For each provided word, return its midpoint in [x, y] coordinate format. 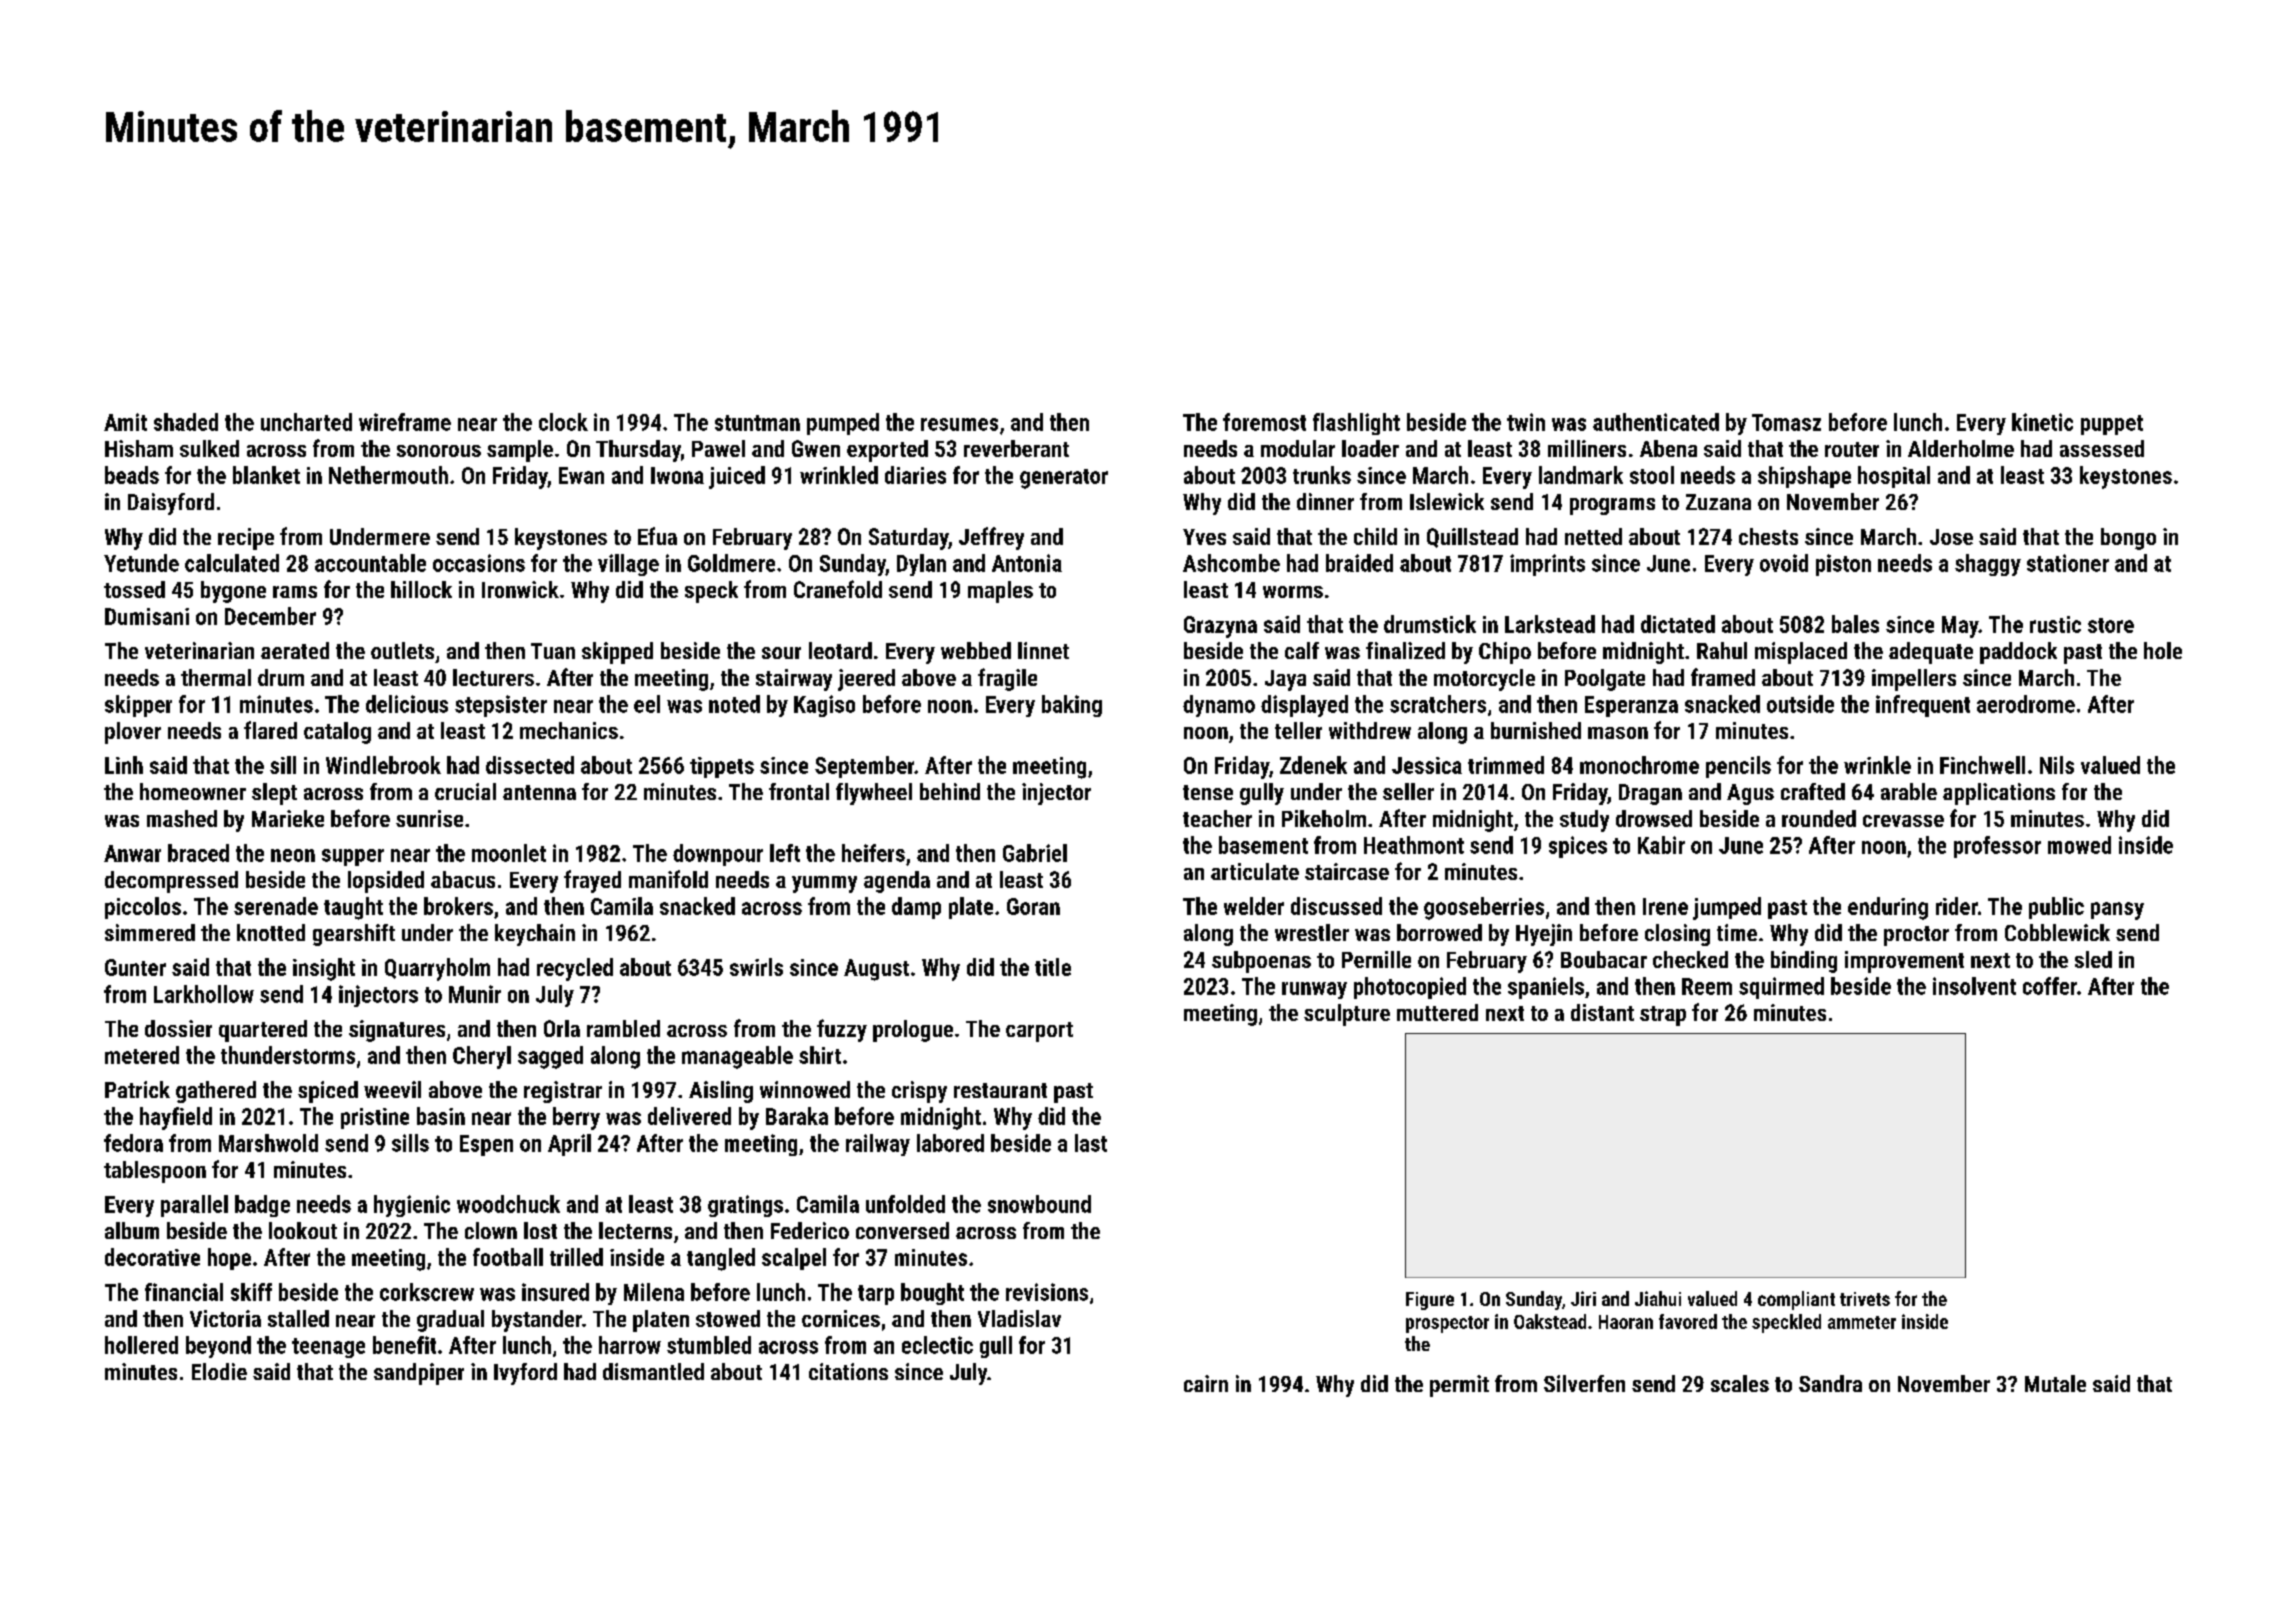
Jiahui [1658, 1298]
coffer [2050, 986]
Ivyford [525, 1374]
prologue [913, 1031]
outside [1800, 704]
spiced [328, 1092]
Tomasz [1786, 422]
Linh [124, 765]
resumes [959, 424]
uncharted [306, 422]
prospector [1447, 1324]
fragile [1007, 679]
